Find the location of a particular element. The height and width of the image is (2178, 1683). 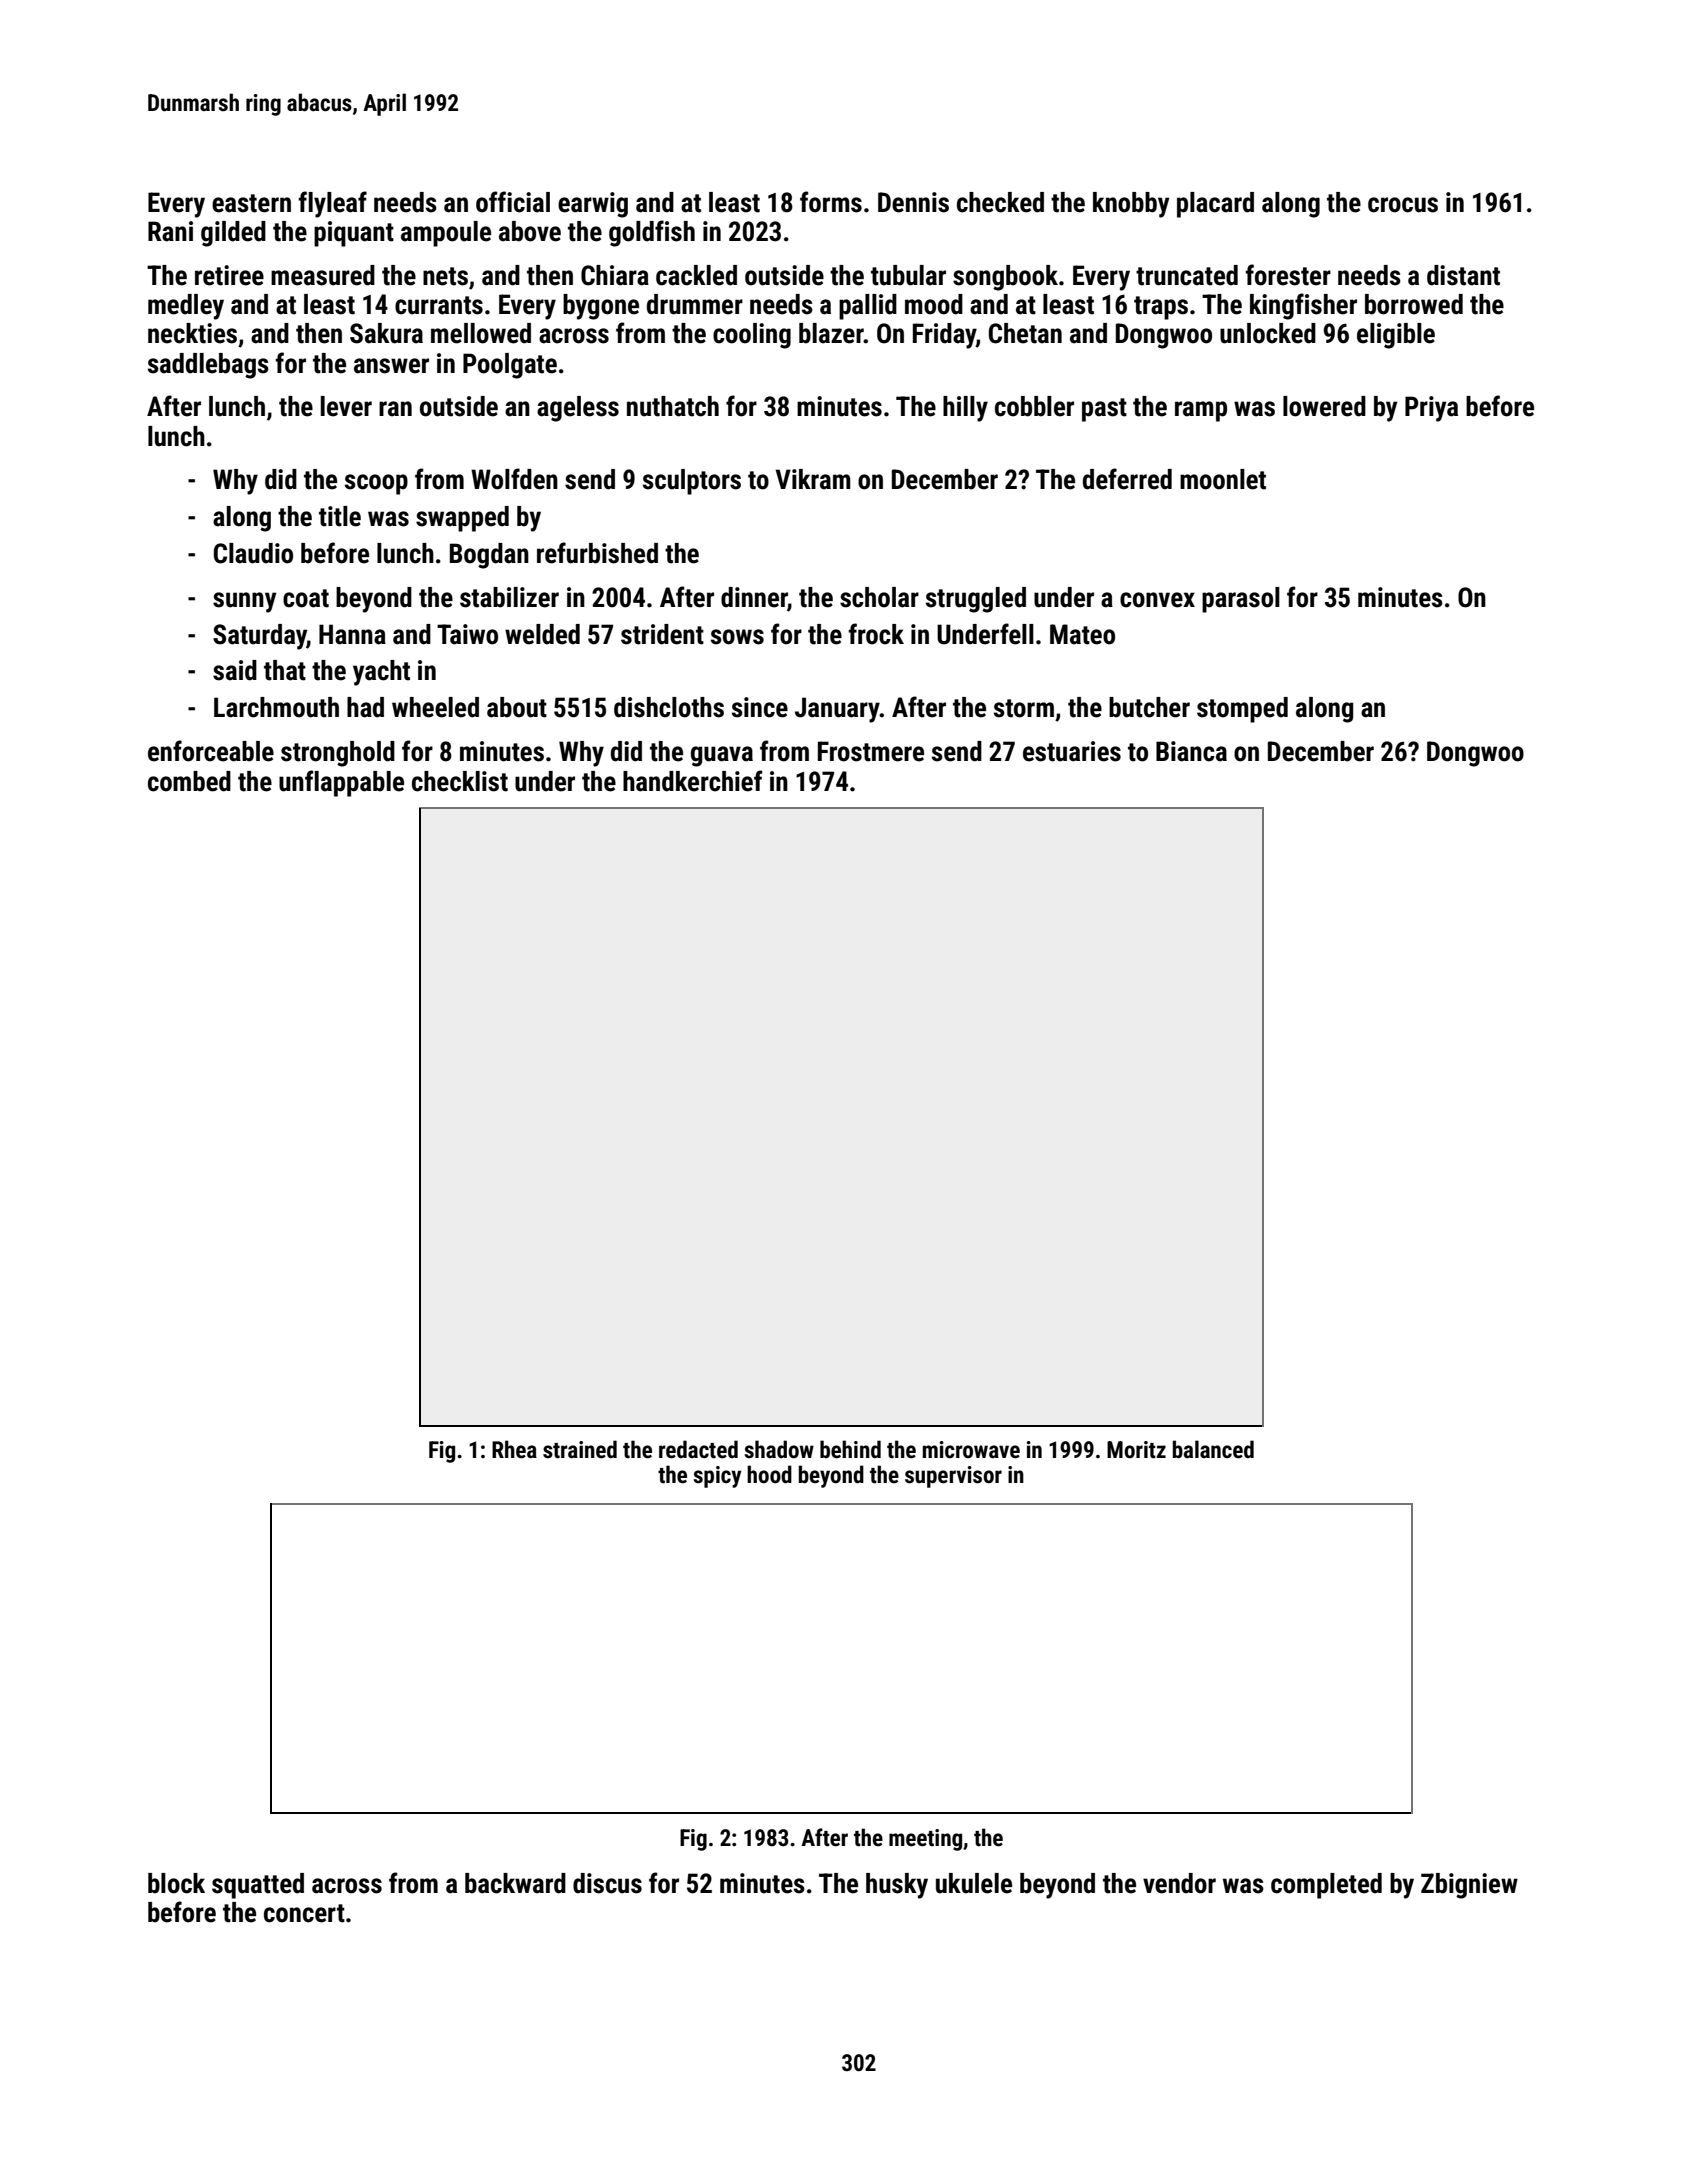

discus is located at coordinates (607, 1883).
